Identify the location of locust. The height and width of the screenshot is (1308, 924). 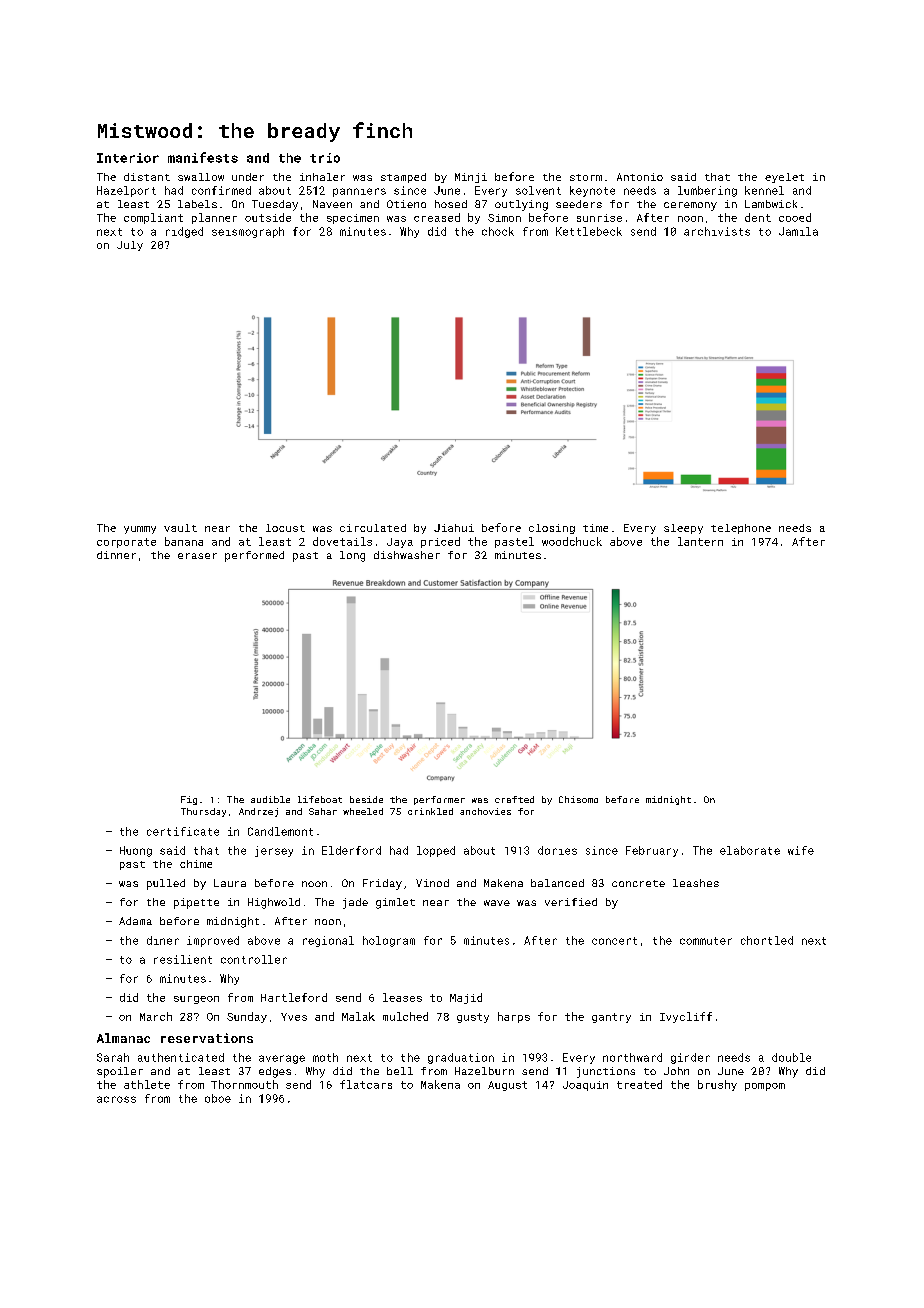
(285, 528).
